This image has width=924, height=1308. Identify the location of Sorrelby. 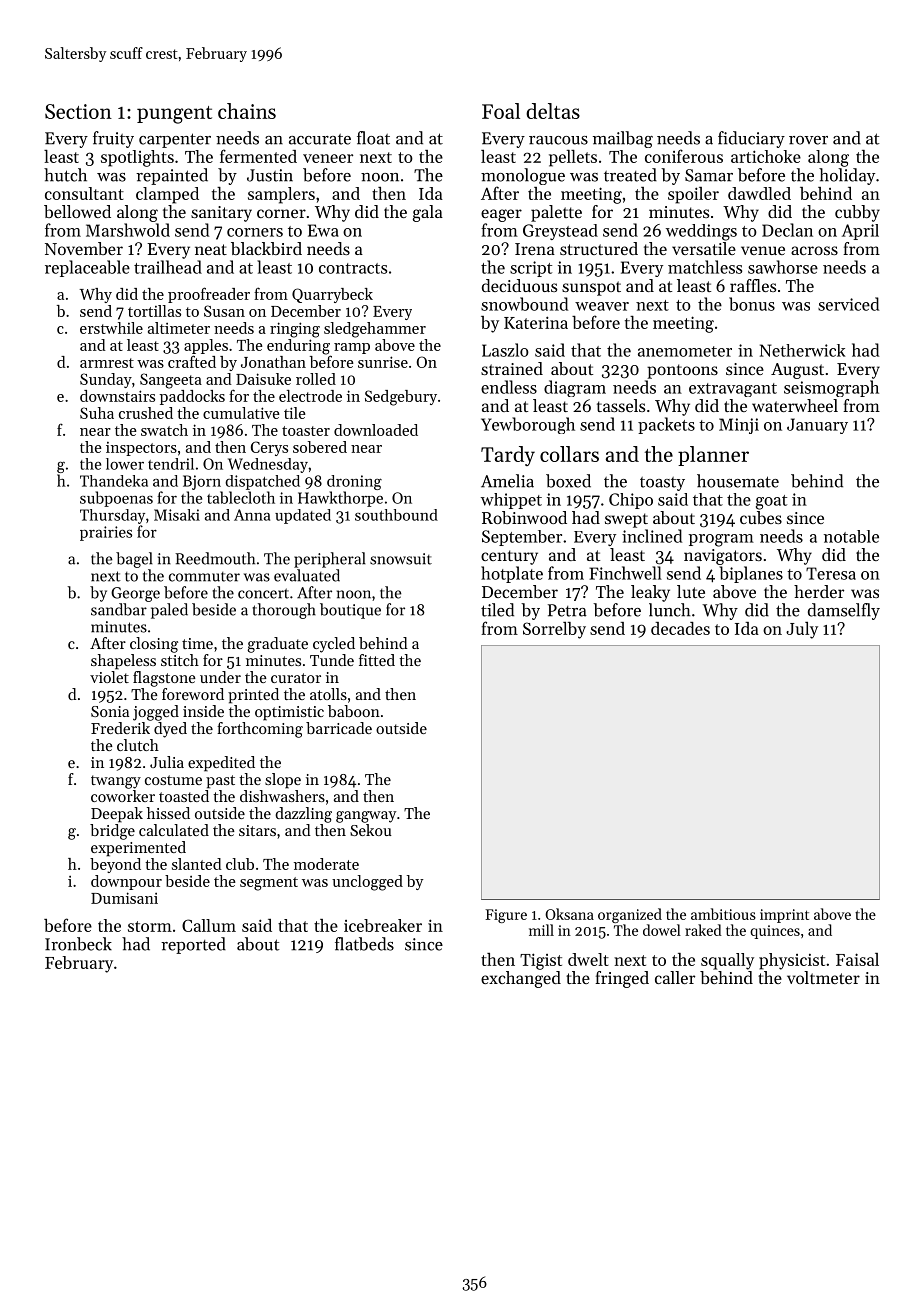
(554, 630).
